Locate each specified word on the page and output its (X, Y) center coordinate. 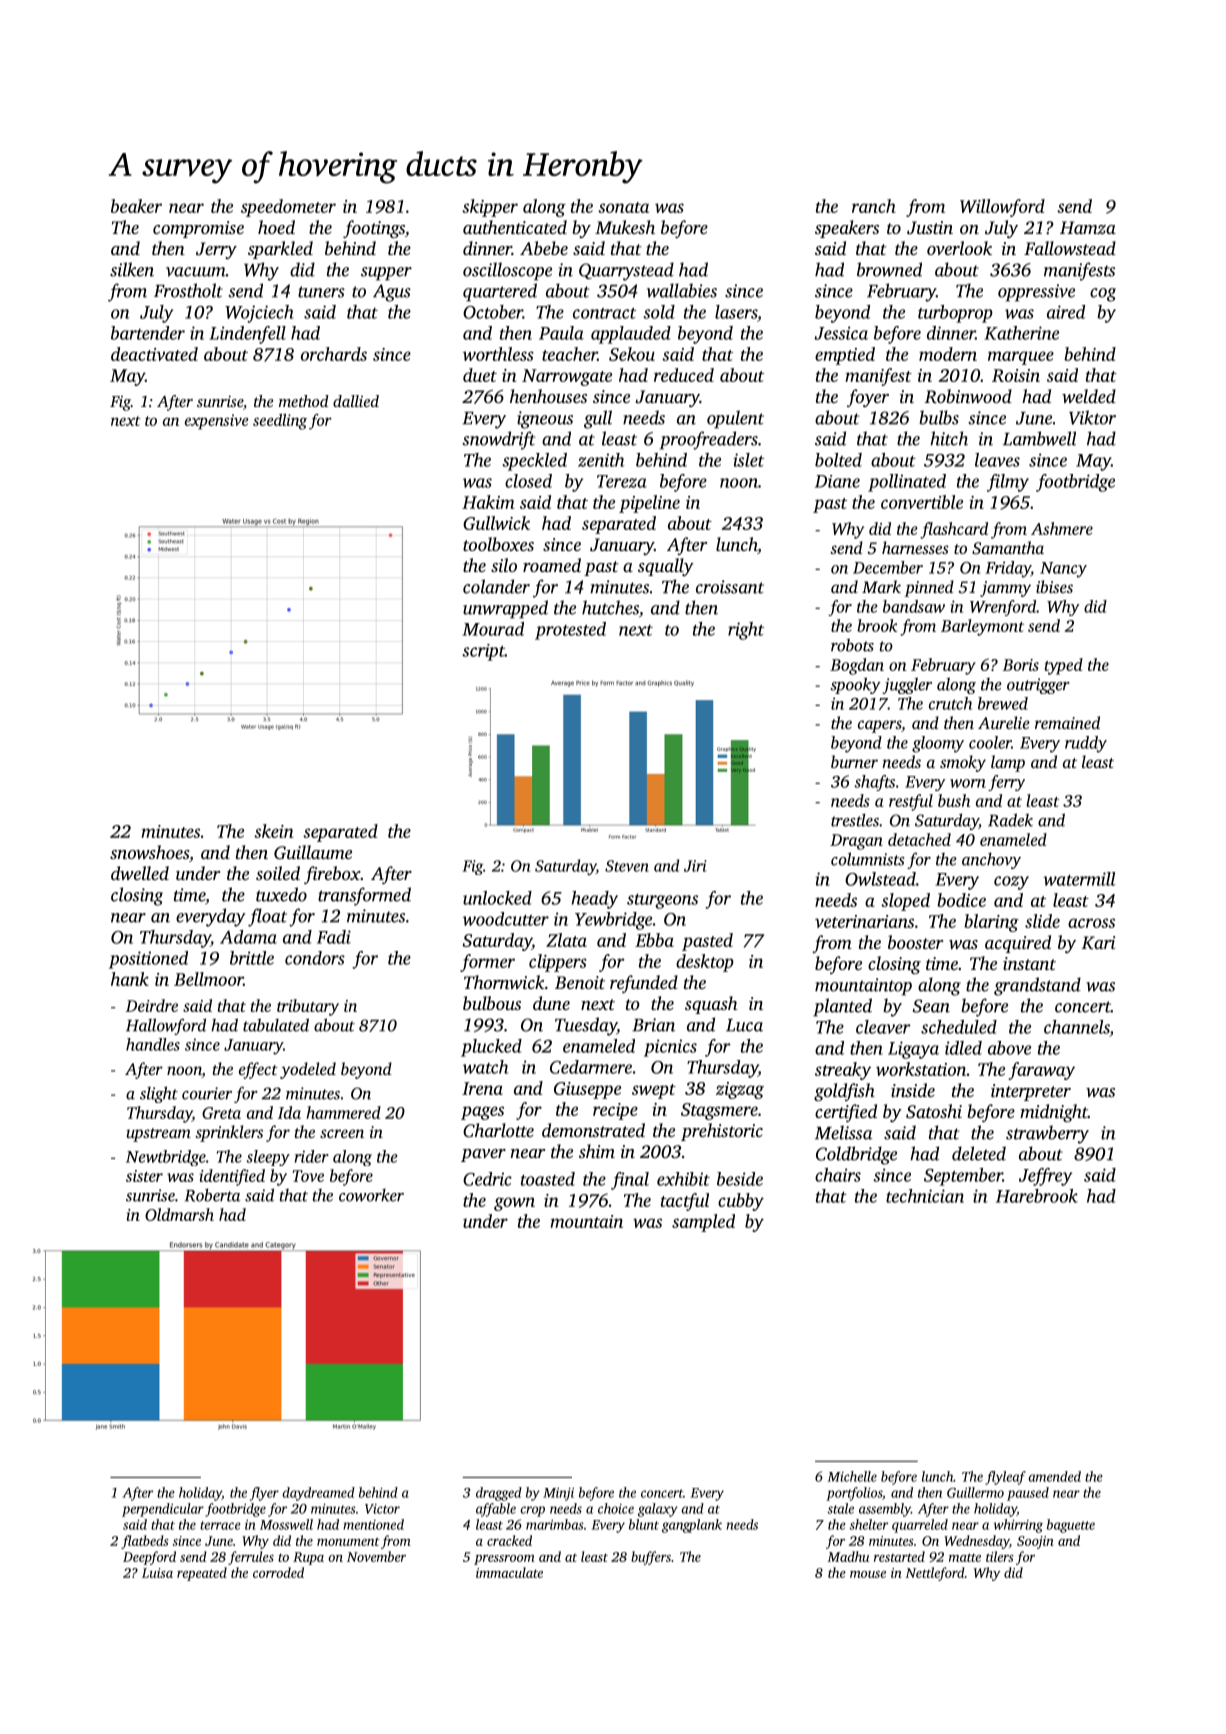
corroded (278, 1572)
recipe (615, 1111)
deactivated (154, 354)
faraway (1042, 1071)
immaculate (509, 1572)
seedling (280, 422)
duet (480, 375)
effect (258, 1070)
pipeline (649, 504)
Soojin (1035, 1542)
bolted (838, 460)
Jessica (841, 333)
